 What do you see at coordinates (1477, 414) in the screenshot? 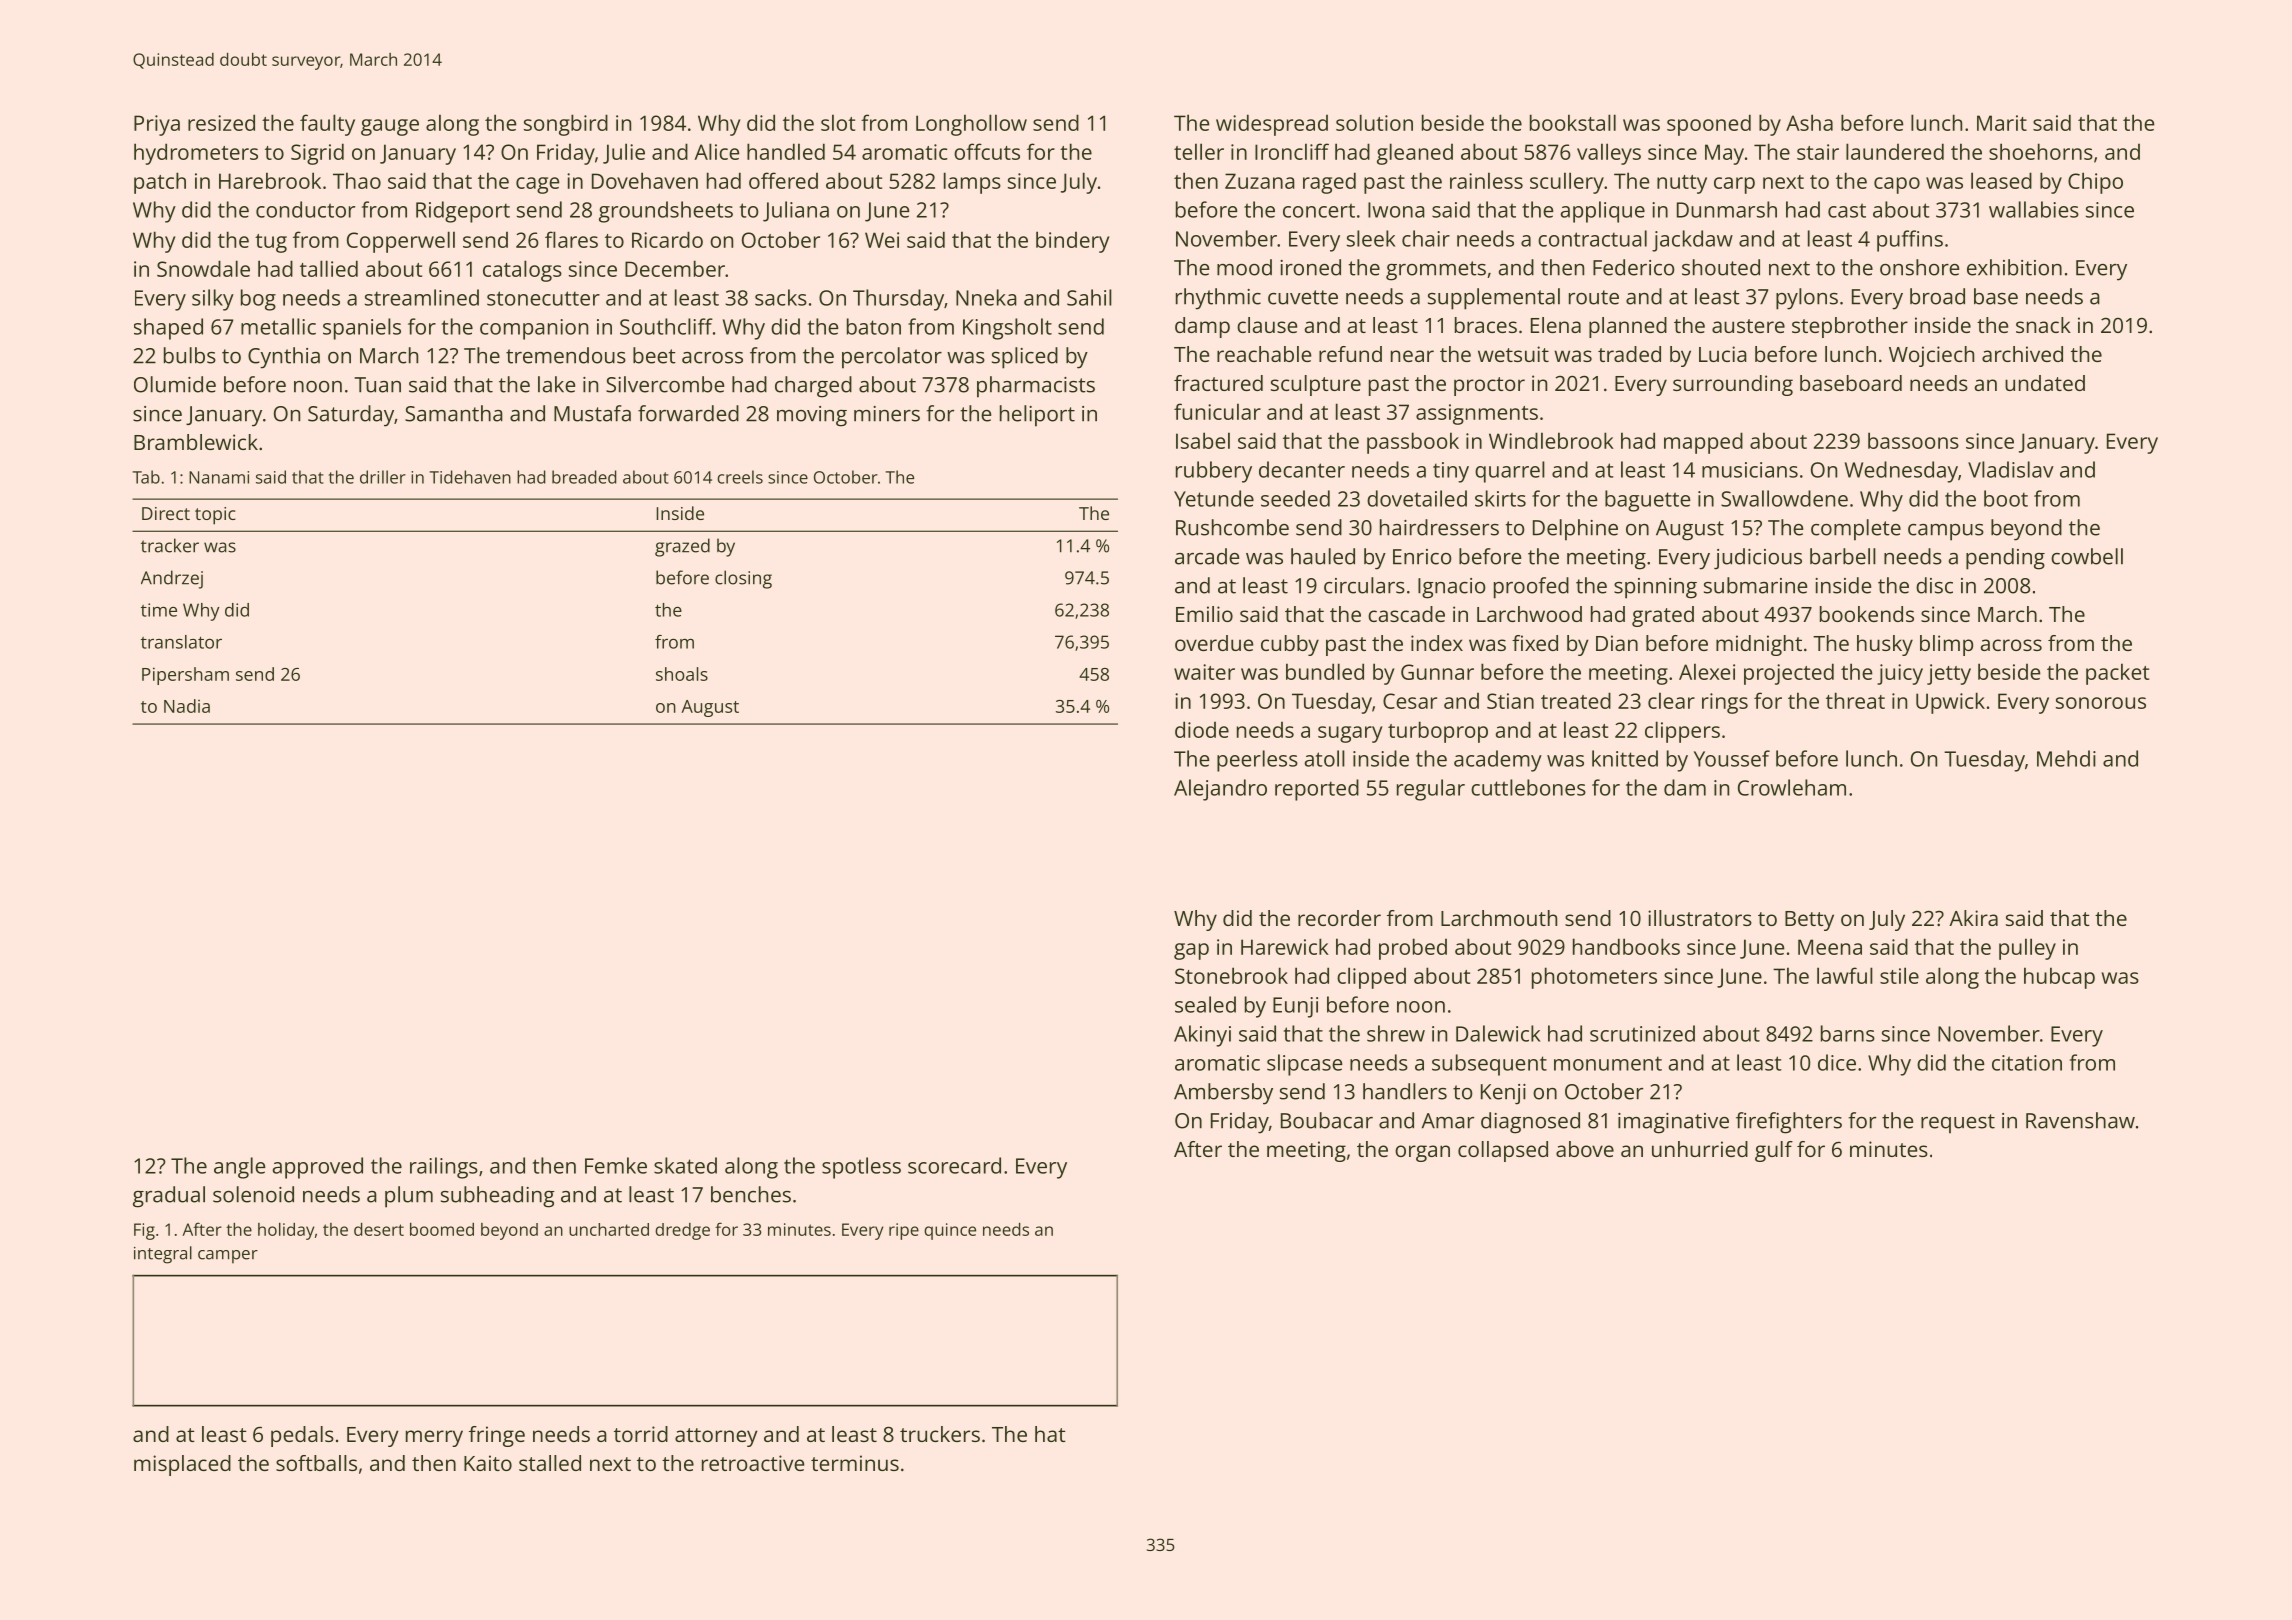
I see `assignments` at bounding box center [1477, 414].
